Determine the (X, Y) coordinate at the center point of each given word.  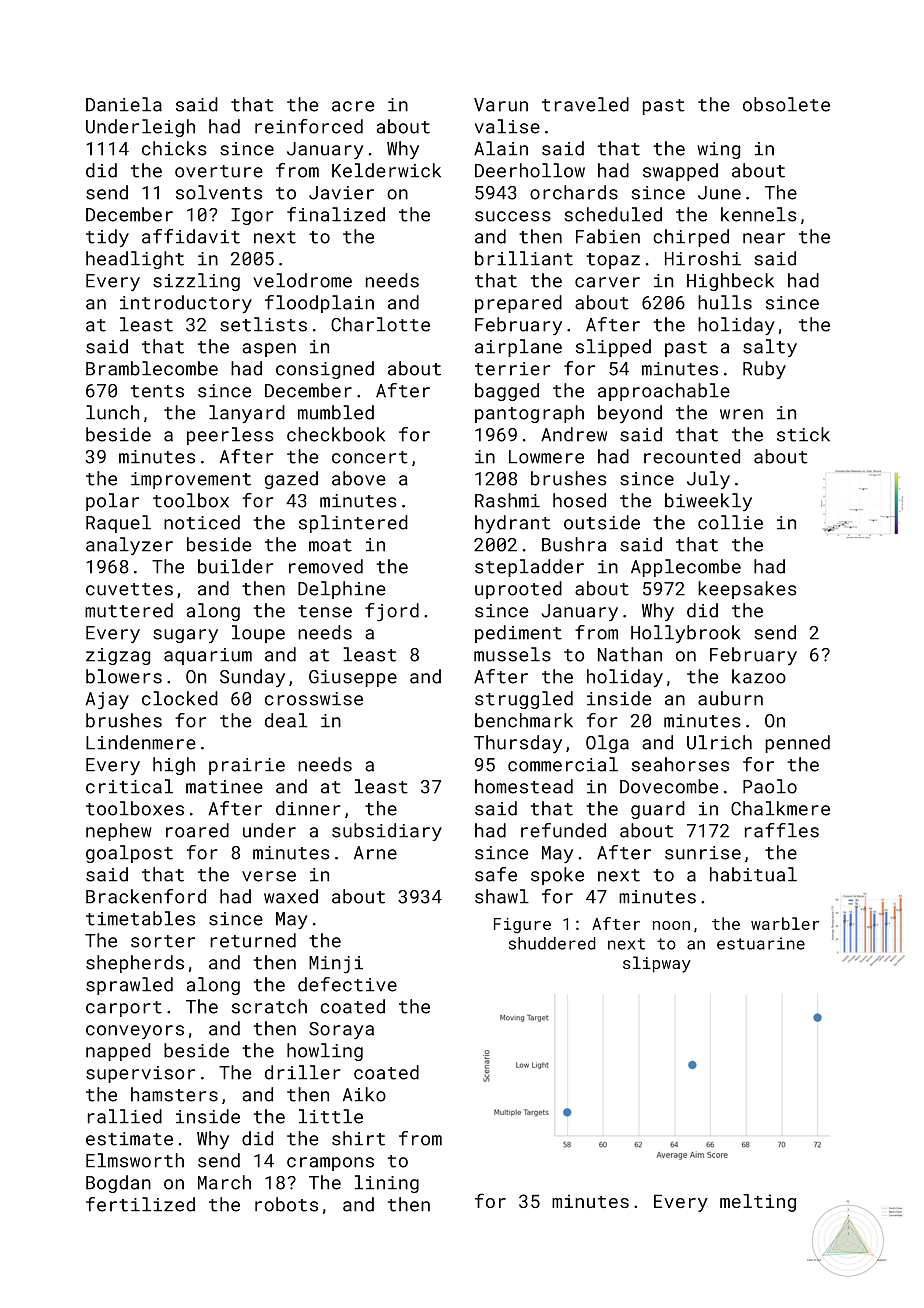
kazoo (759, 676)
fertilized (140, 1204)
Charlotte (380, 324)
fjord (392, 612)
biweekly (708, 502)
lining (387, 1184)
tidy (107, 238)
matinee (224, 787)
